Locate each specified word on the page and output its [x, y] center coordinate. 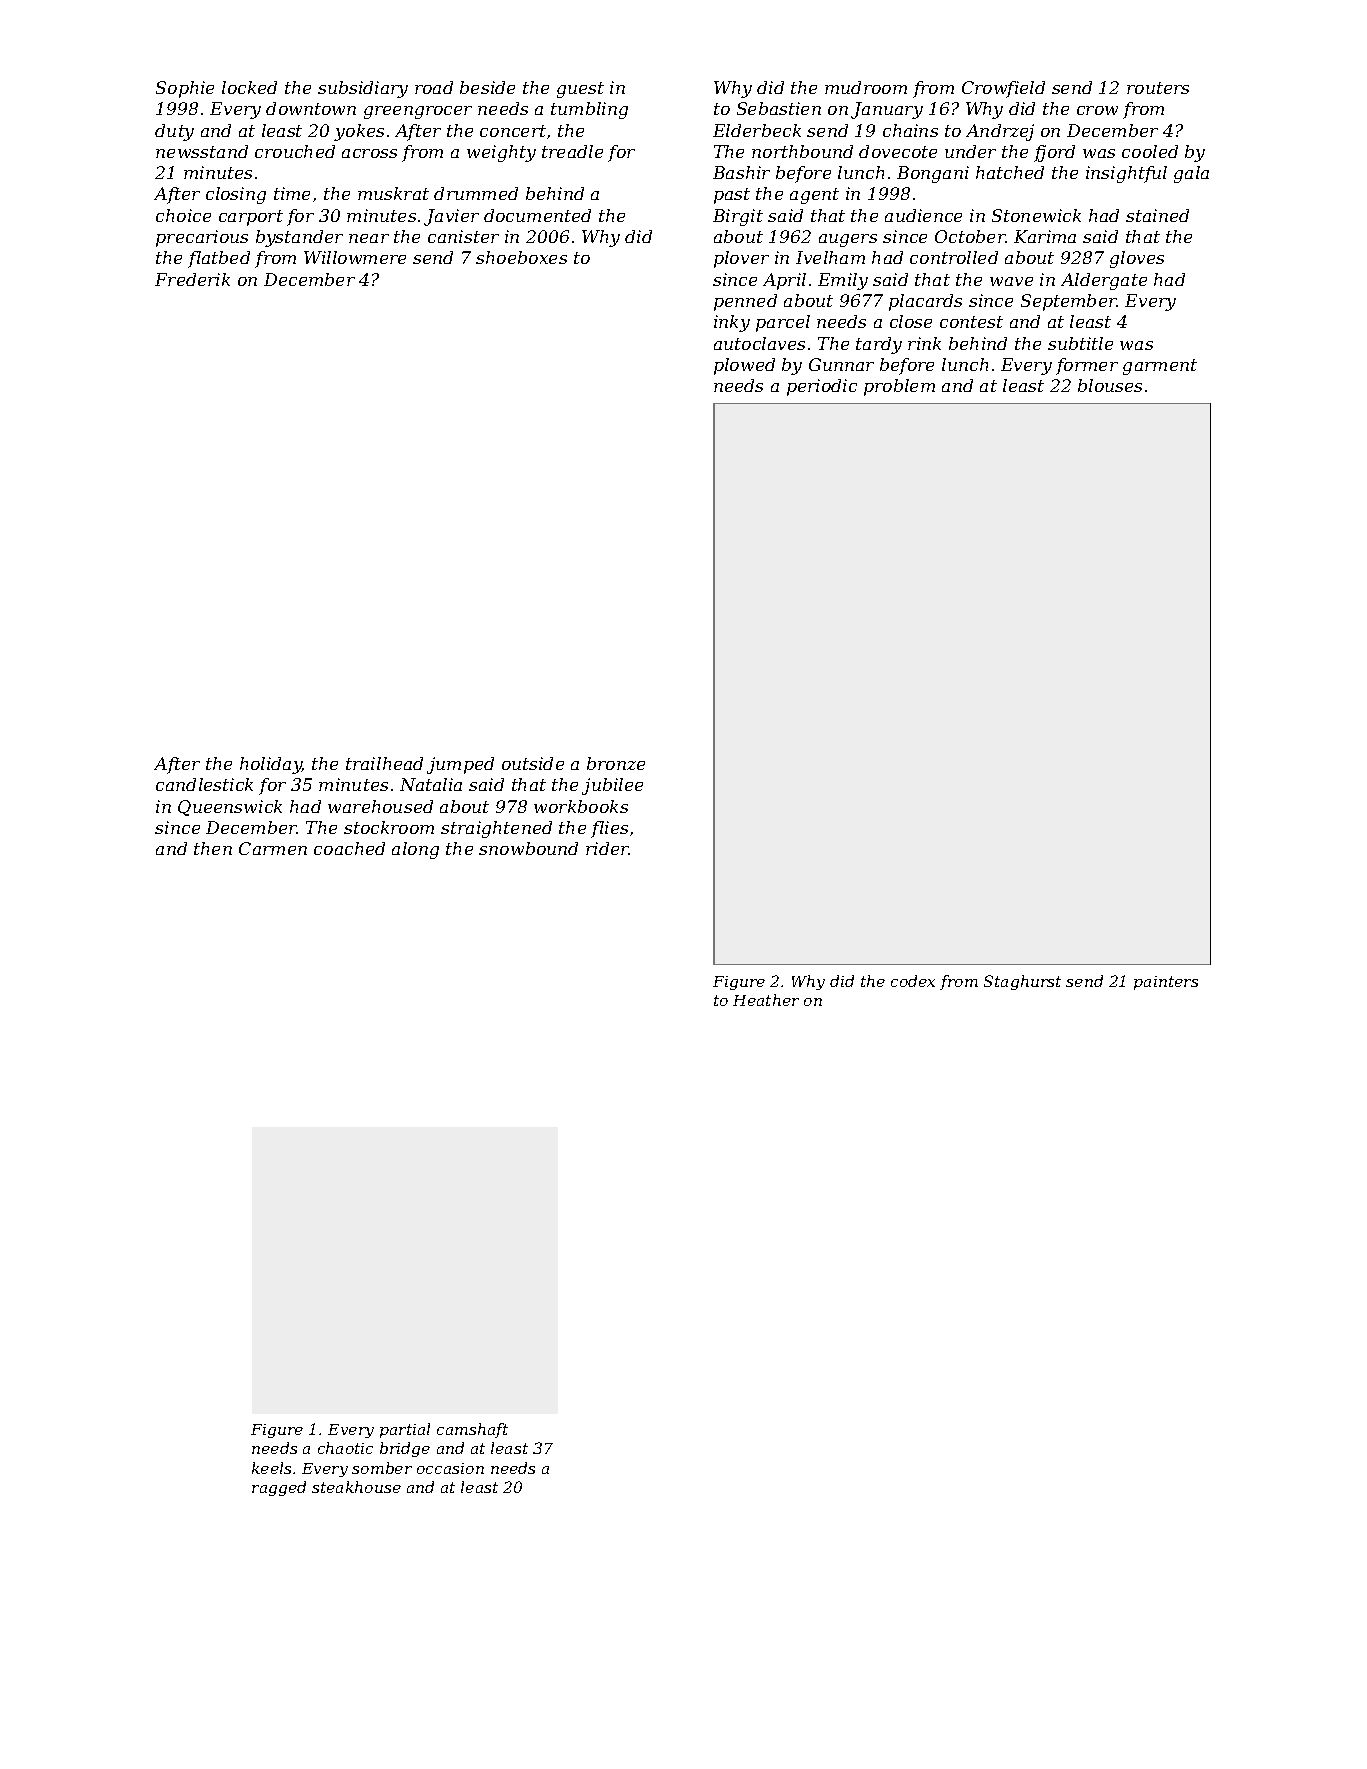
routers [1158, 88]
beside [487, 87]
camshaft [472, 1430]
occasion [450, 1468]
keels [271, 1468]
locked [249, 87]
